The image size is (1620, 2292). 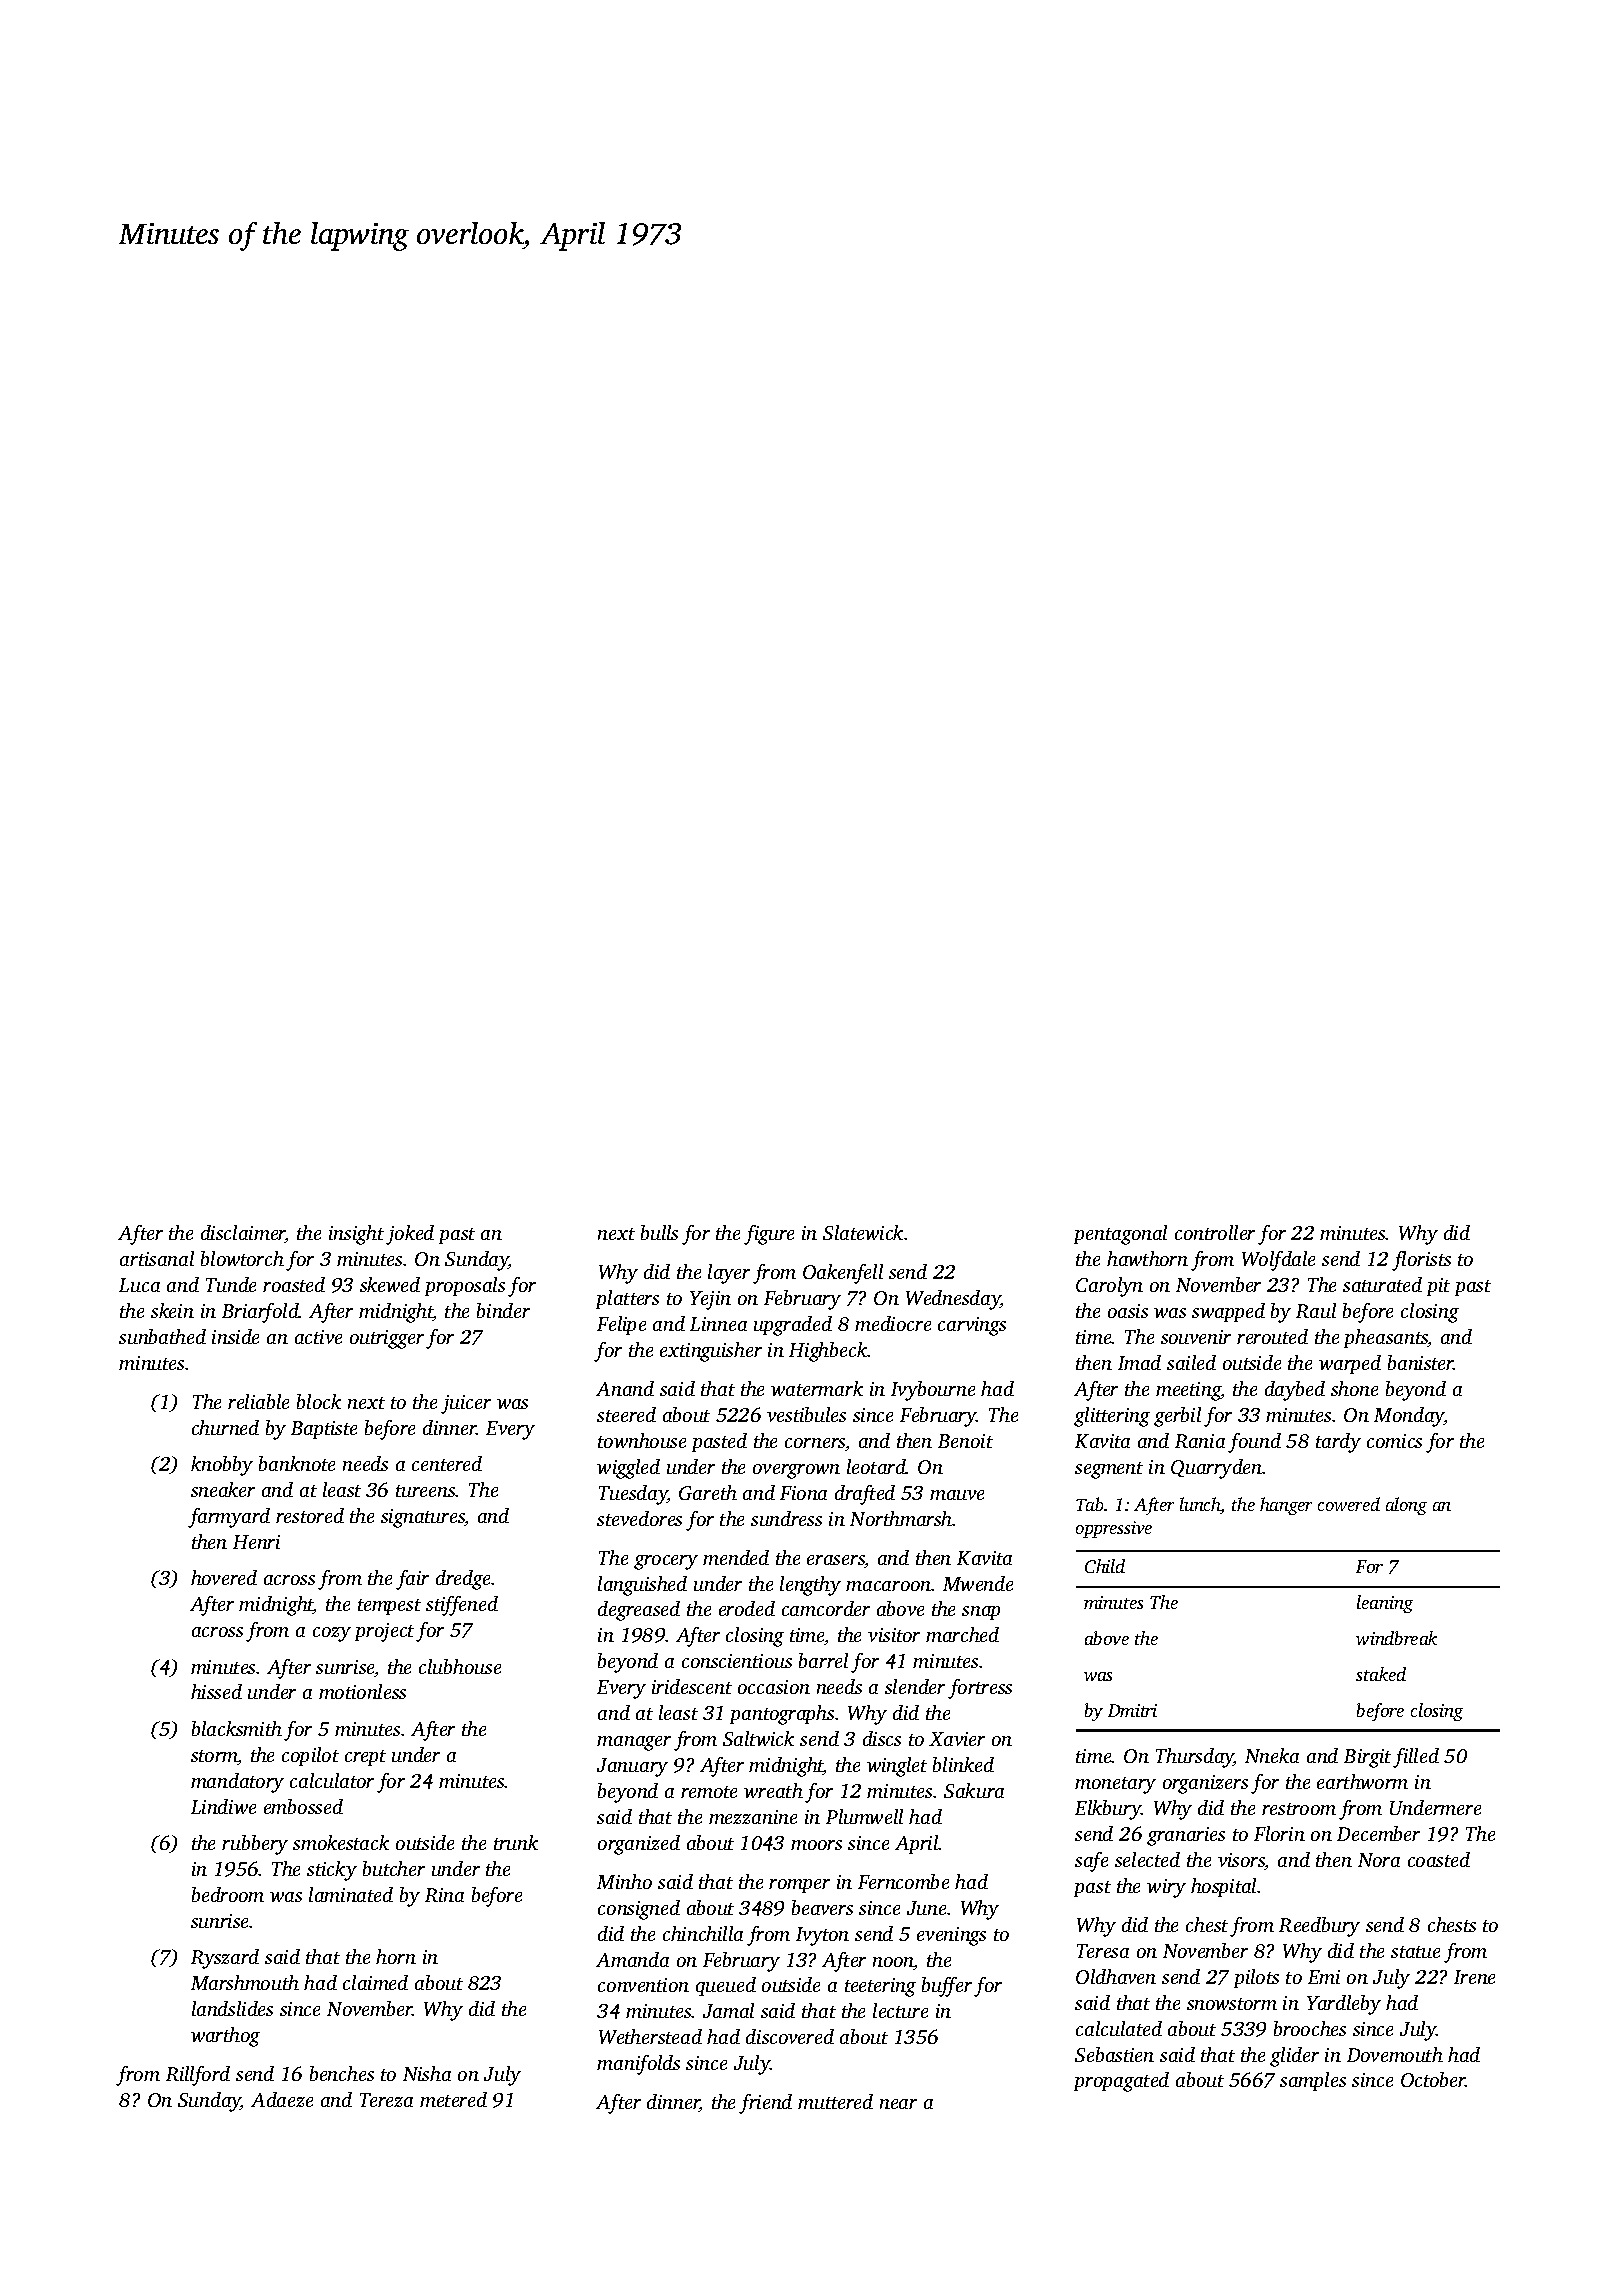 What do you see at coordinates (957, 1495) in the screenshot?
I see `mauve` at bounding box center [957, 1495].
